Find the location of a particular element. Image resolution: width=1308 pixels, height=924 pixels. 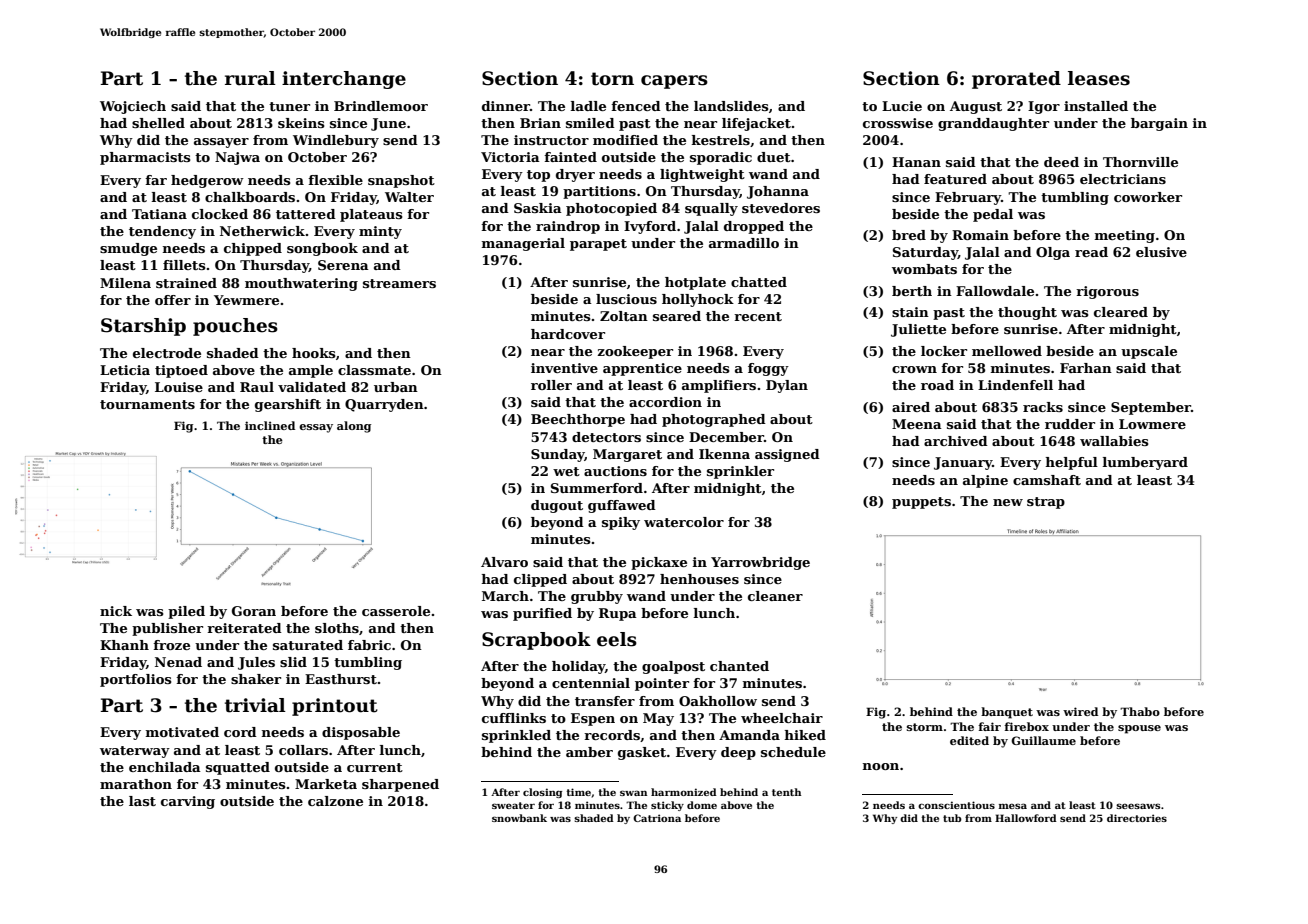

clipped is located at coordinates (540, 580).
